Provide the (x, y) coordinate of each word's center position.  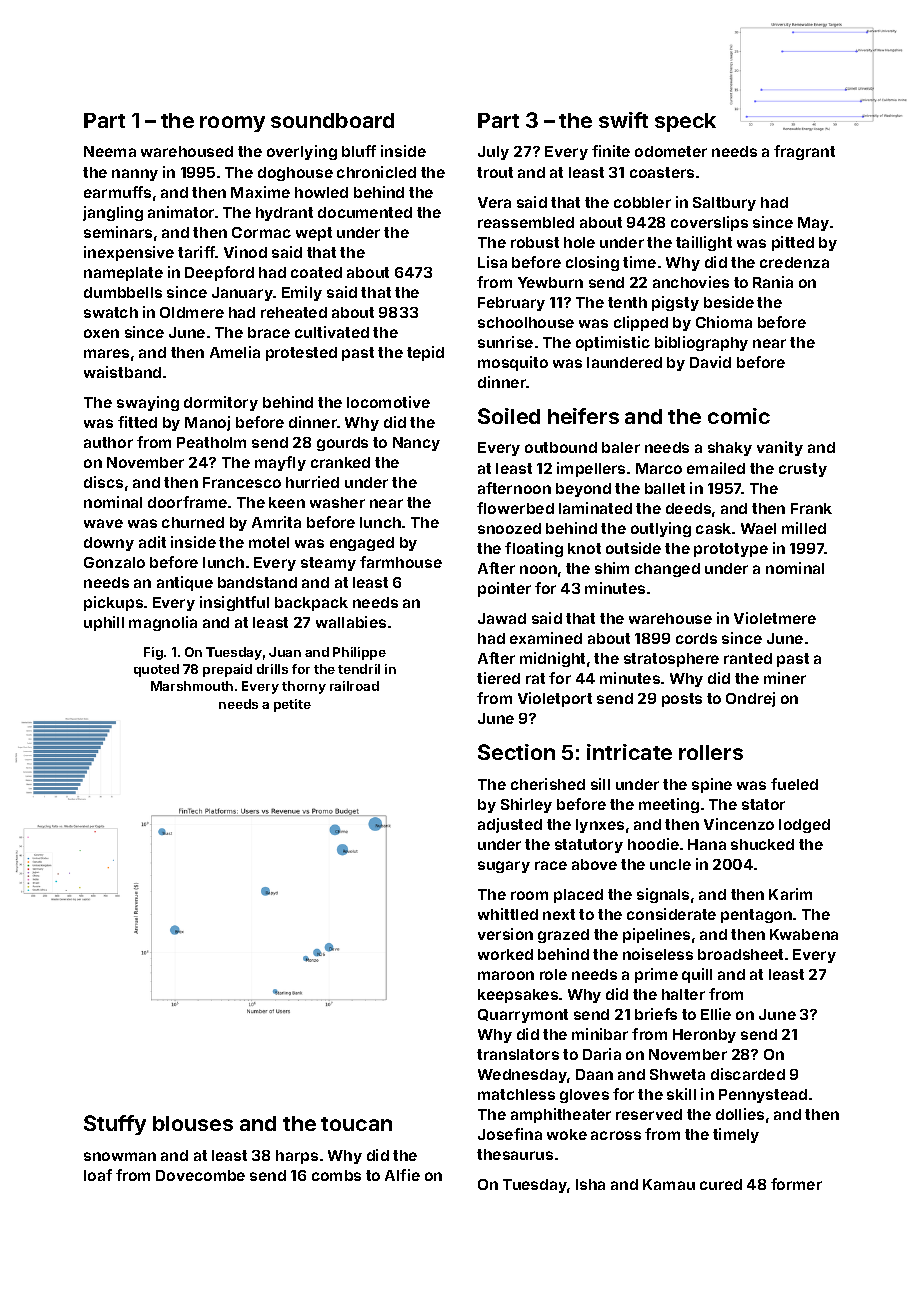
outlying (661, 529)
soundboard (332, 120)
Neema (110, 151)
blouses (193, 1123)
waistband (122, 372)
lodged (804, 826)
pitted (793, 243)
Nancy (416, 444)
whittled (508, 914)
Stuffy (115, 1125)
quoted (156, 670)
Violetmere (775, 618)
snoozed (509, 528)
